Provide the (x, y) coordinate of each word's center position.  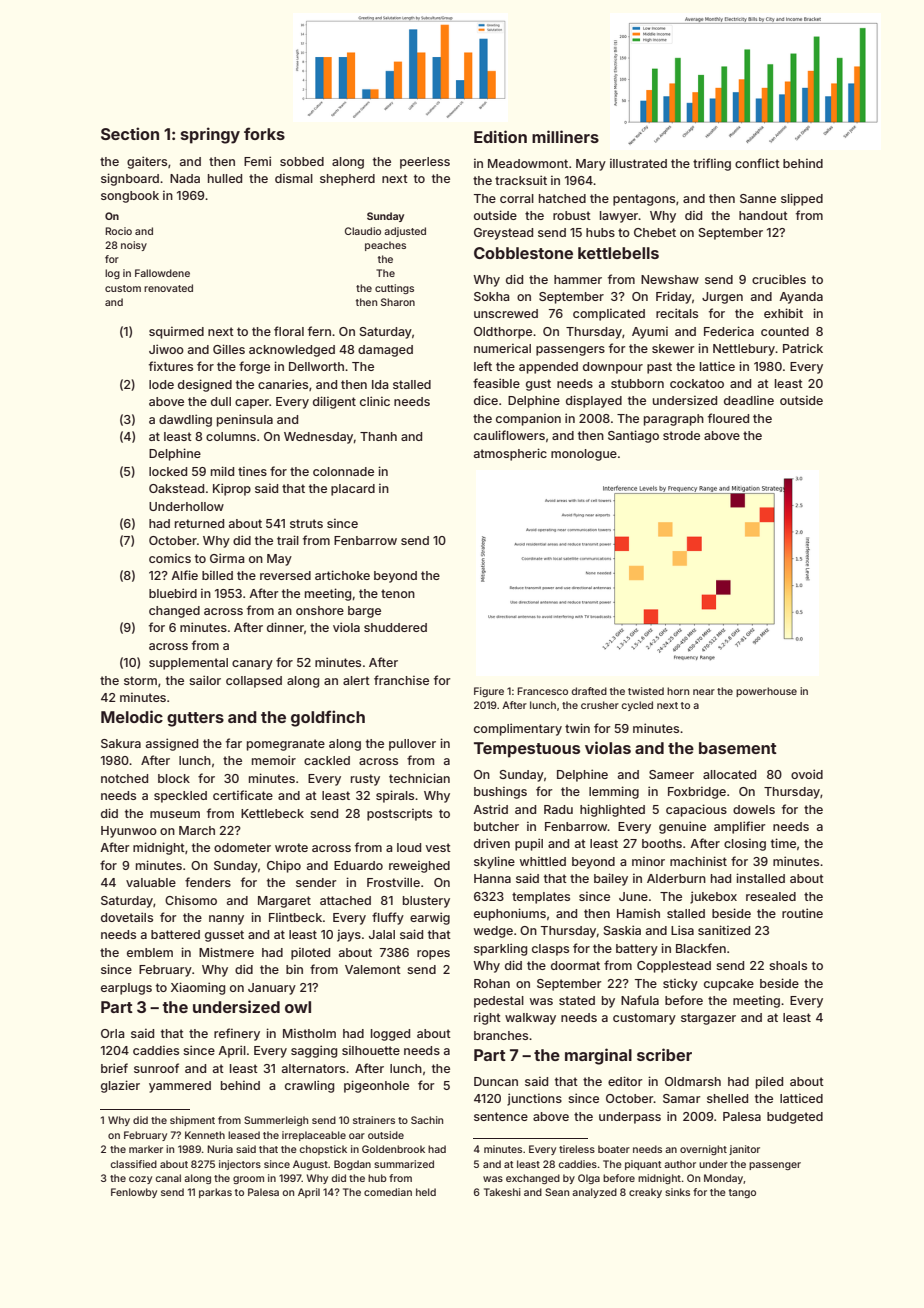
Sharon (398, 302)
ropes (433, 955)
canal (168, 1178)
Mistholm (309, 1033)
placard (353, 490)
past (659, 368)
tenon (398, 593)
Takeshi (502, 1192)
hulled (225, 178)
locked (168, 471)
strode (681, 435)
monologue (584, 455)
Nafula (640, 1000)
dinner (285, 627)
